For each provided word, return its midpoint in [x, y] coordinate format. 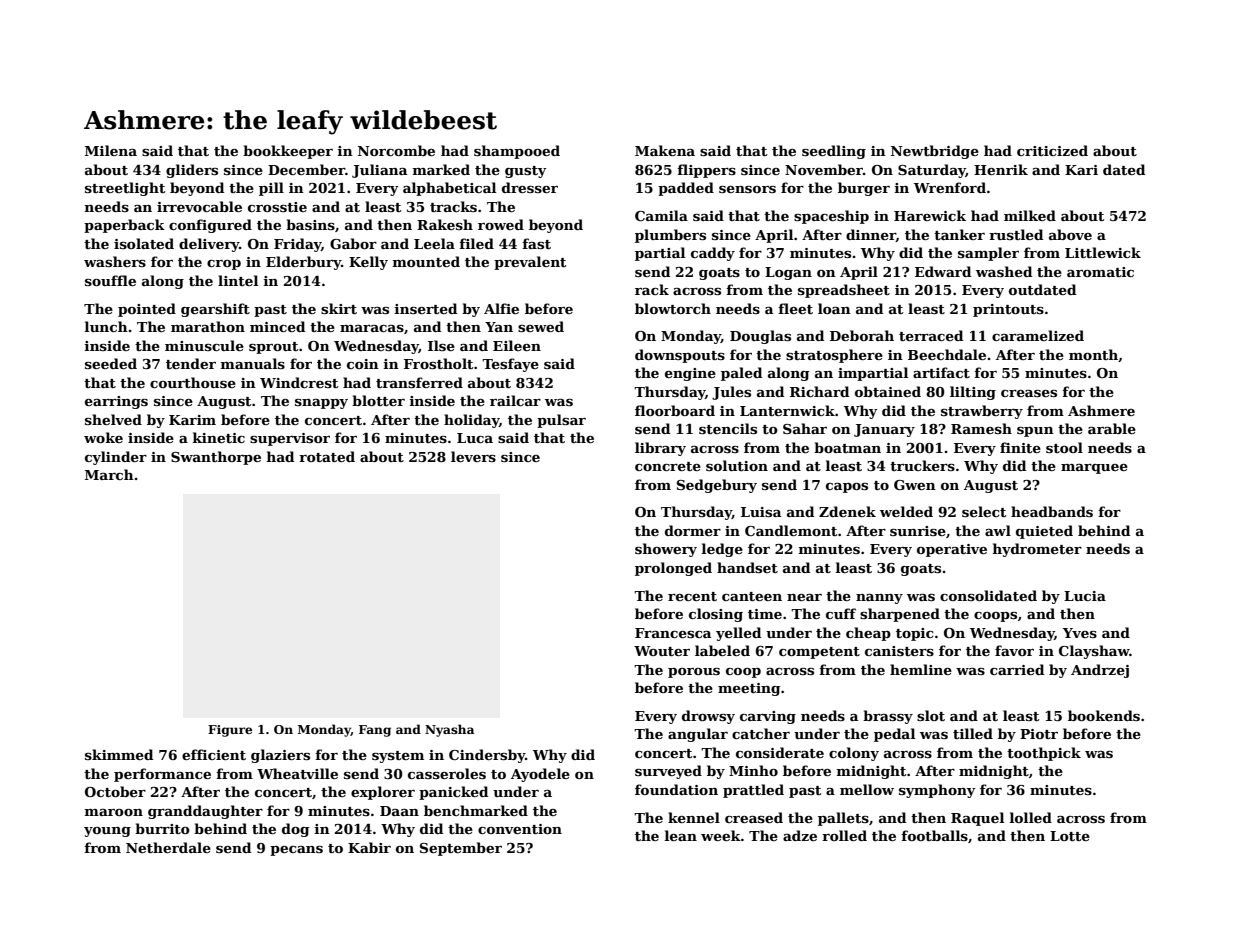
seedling [834, 152]
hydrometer [1037, 550]
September [461, 849]
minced [277, 326]
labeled [722, 650]
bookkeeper [288, 152]
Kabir [369, 847]
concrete [668, 466]
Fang [375, 731]
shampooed [517, 152]
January [884, 430]
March [109, 474]
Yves [1080, 633]
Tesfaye [510, 365]
